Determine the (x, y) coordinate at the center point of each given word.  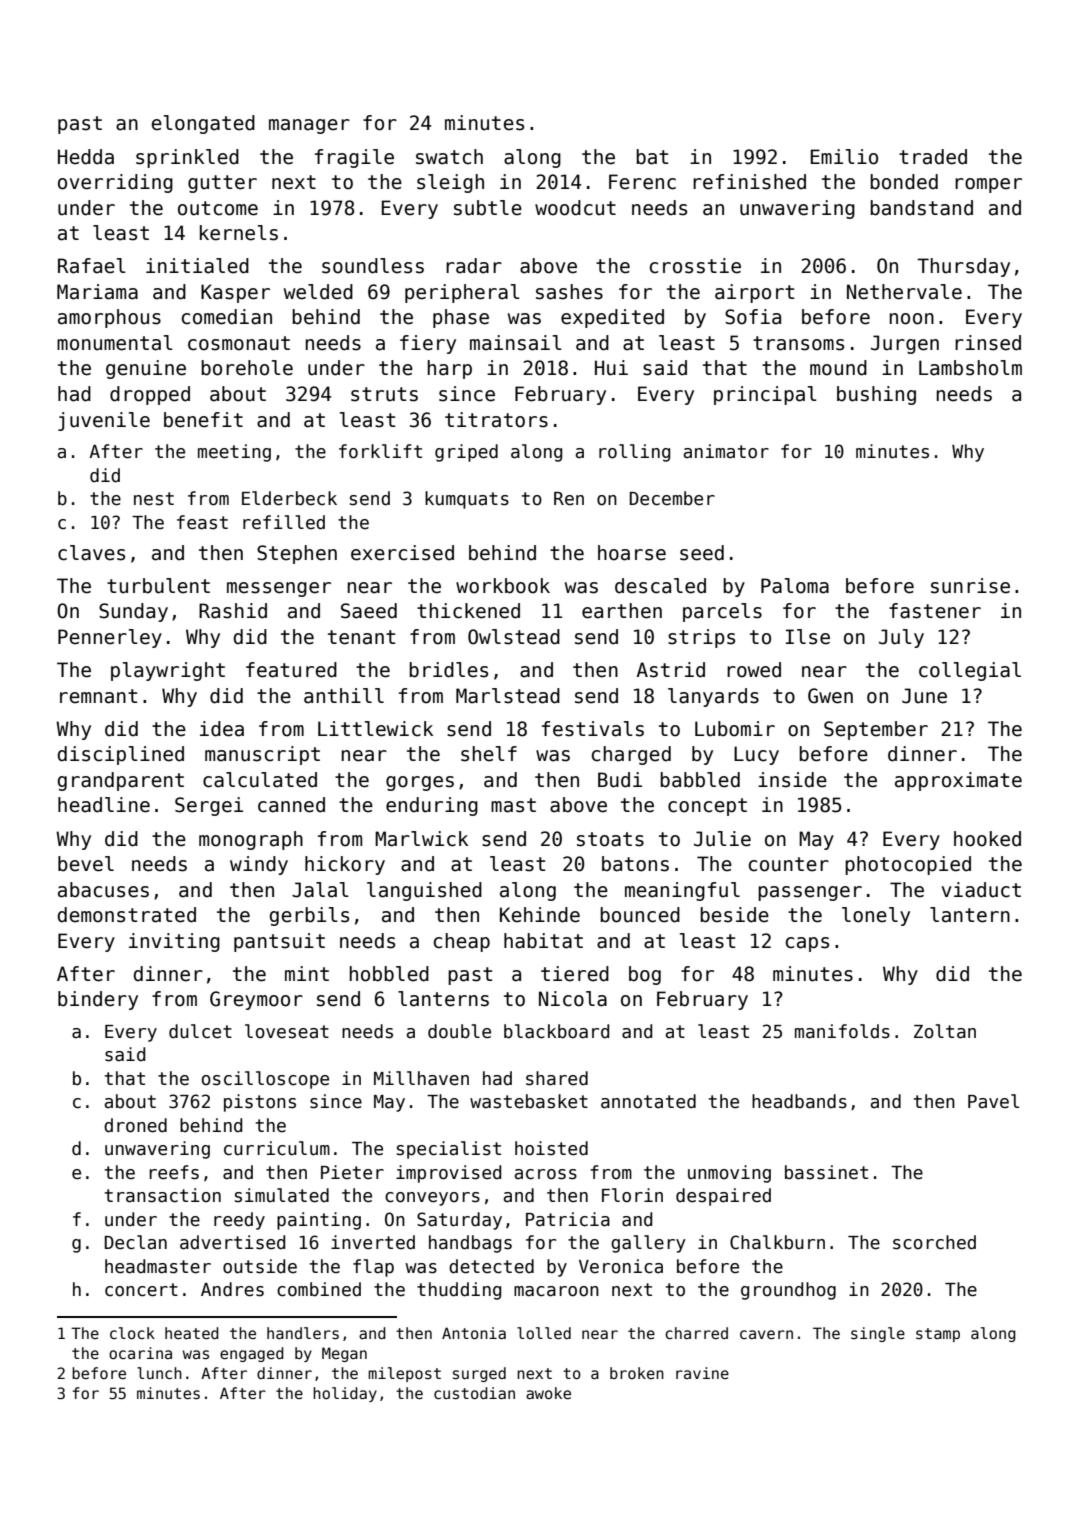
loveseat (287, 1031)
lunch (159, 1373)
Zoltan (945, 1031)
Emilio (844, 157)
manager (309, 126)
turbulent (158, 586)
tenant (361, 637)
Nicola (573, 999)
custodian (474, 1393)
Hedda (86, 157)
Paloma (795, 586)
